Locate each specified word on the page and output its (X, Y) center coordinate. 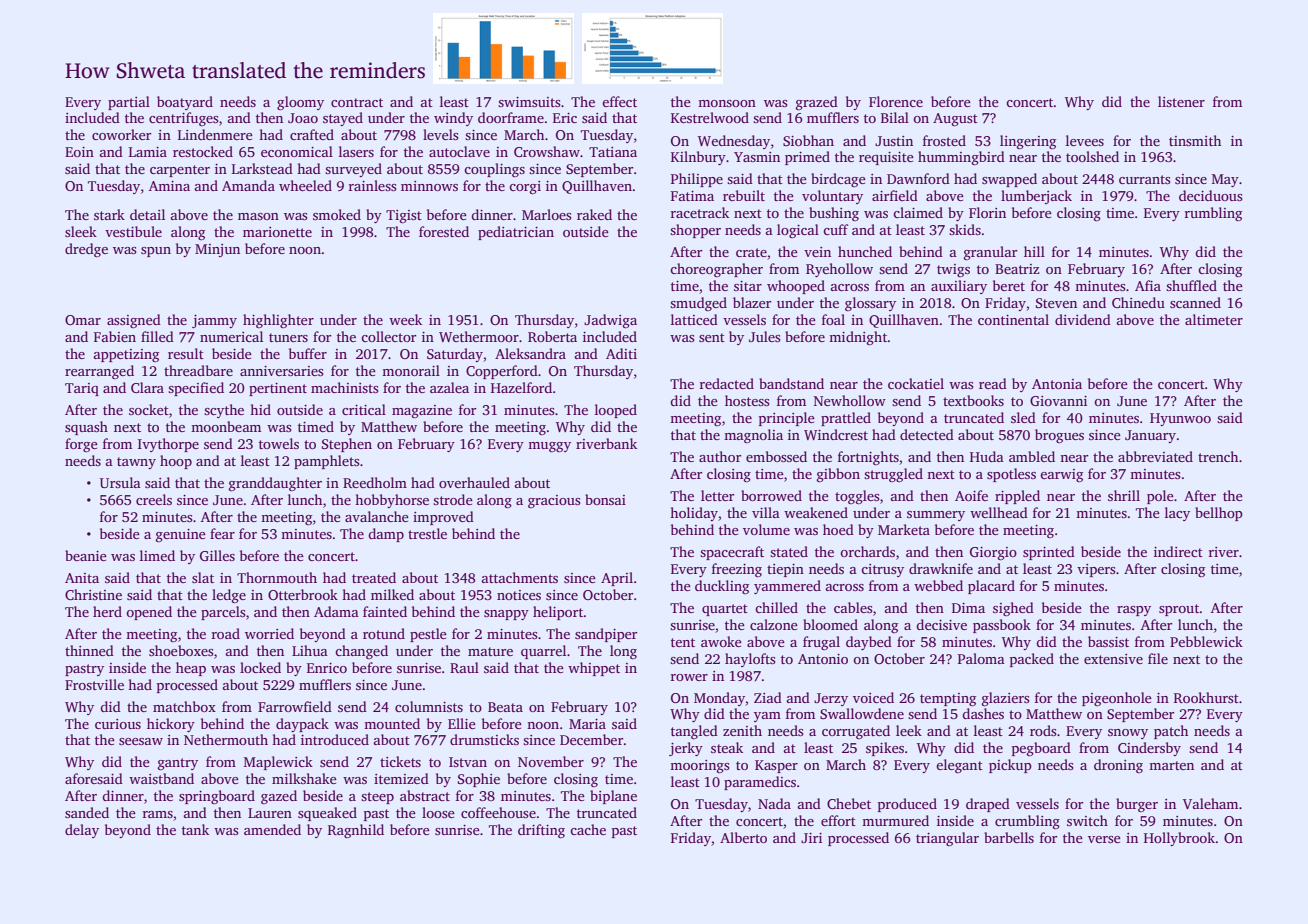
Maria (587, 724)
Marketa (904, 529)
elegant (959, 766)
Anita (82, 578)
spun (156, 252)
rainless (373, 185)
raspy (1134, 611)
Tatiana (613, 152)
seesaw (141, 741)
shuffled (1191, 285)
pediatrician (516, 233)
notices (519, 595)
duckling (722, 587)
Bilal (895, 117)
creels (154, 499)
